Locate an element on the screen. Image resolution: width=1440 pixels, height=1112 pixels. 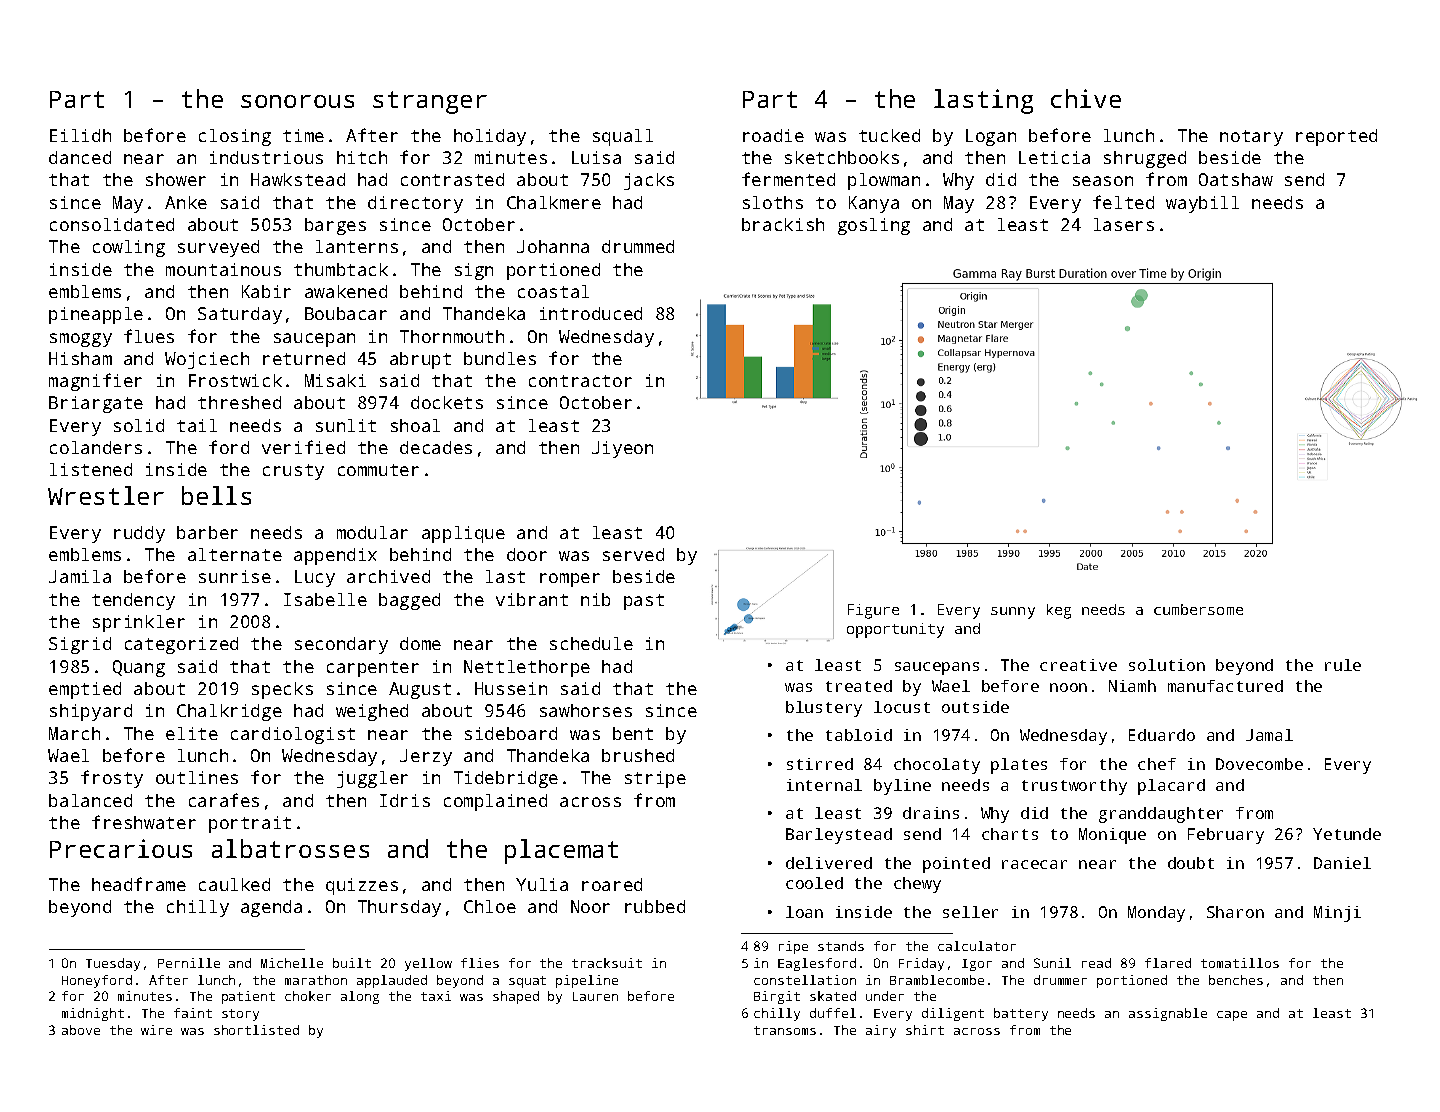
transoms is located at coordinates (785, 1030).
